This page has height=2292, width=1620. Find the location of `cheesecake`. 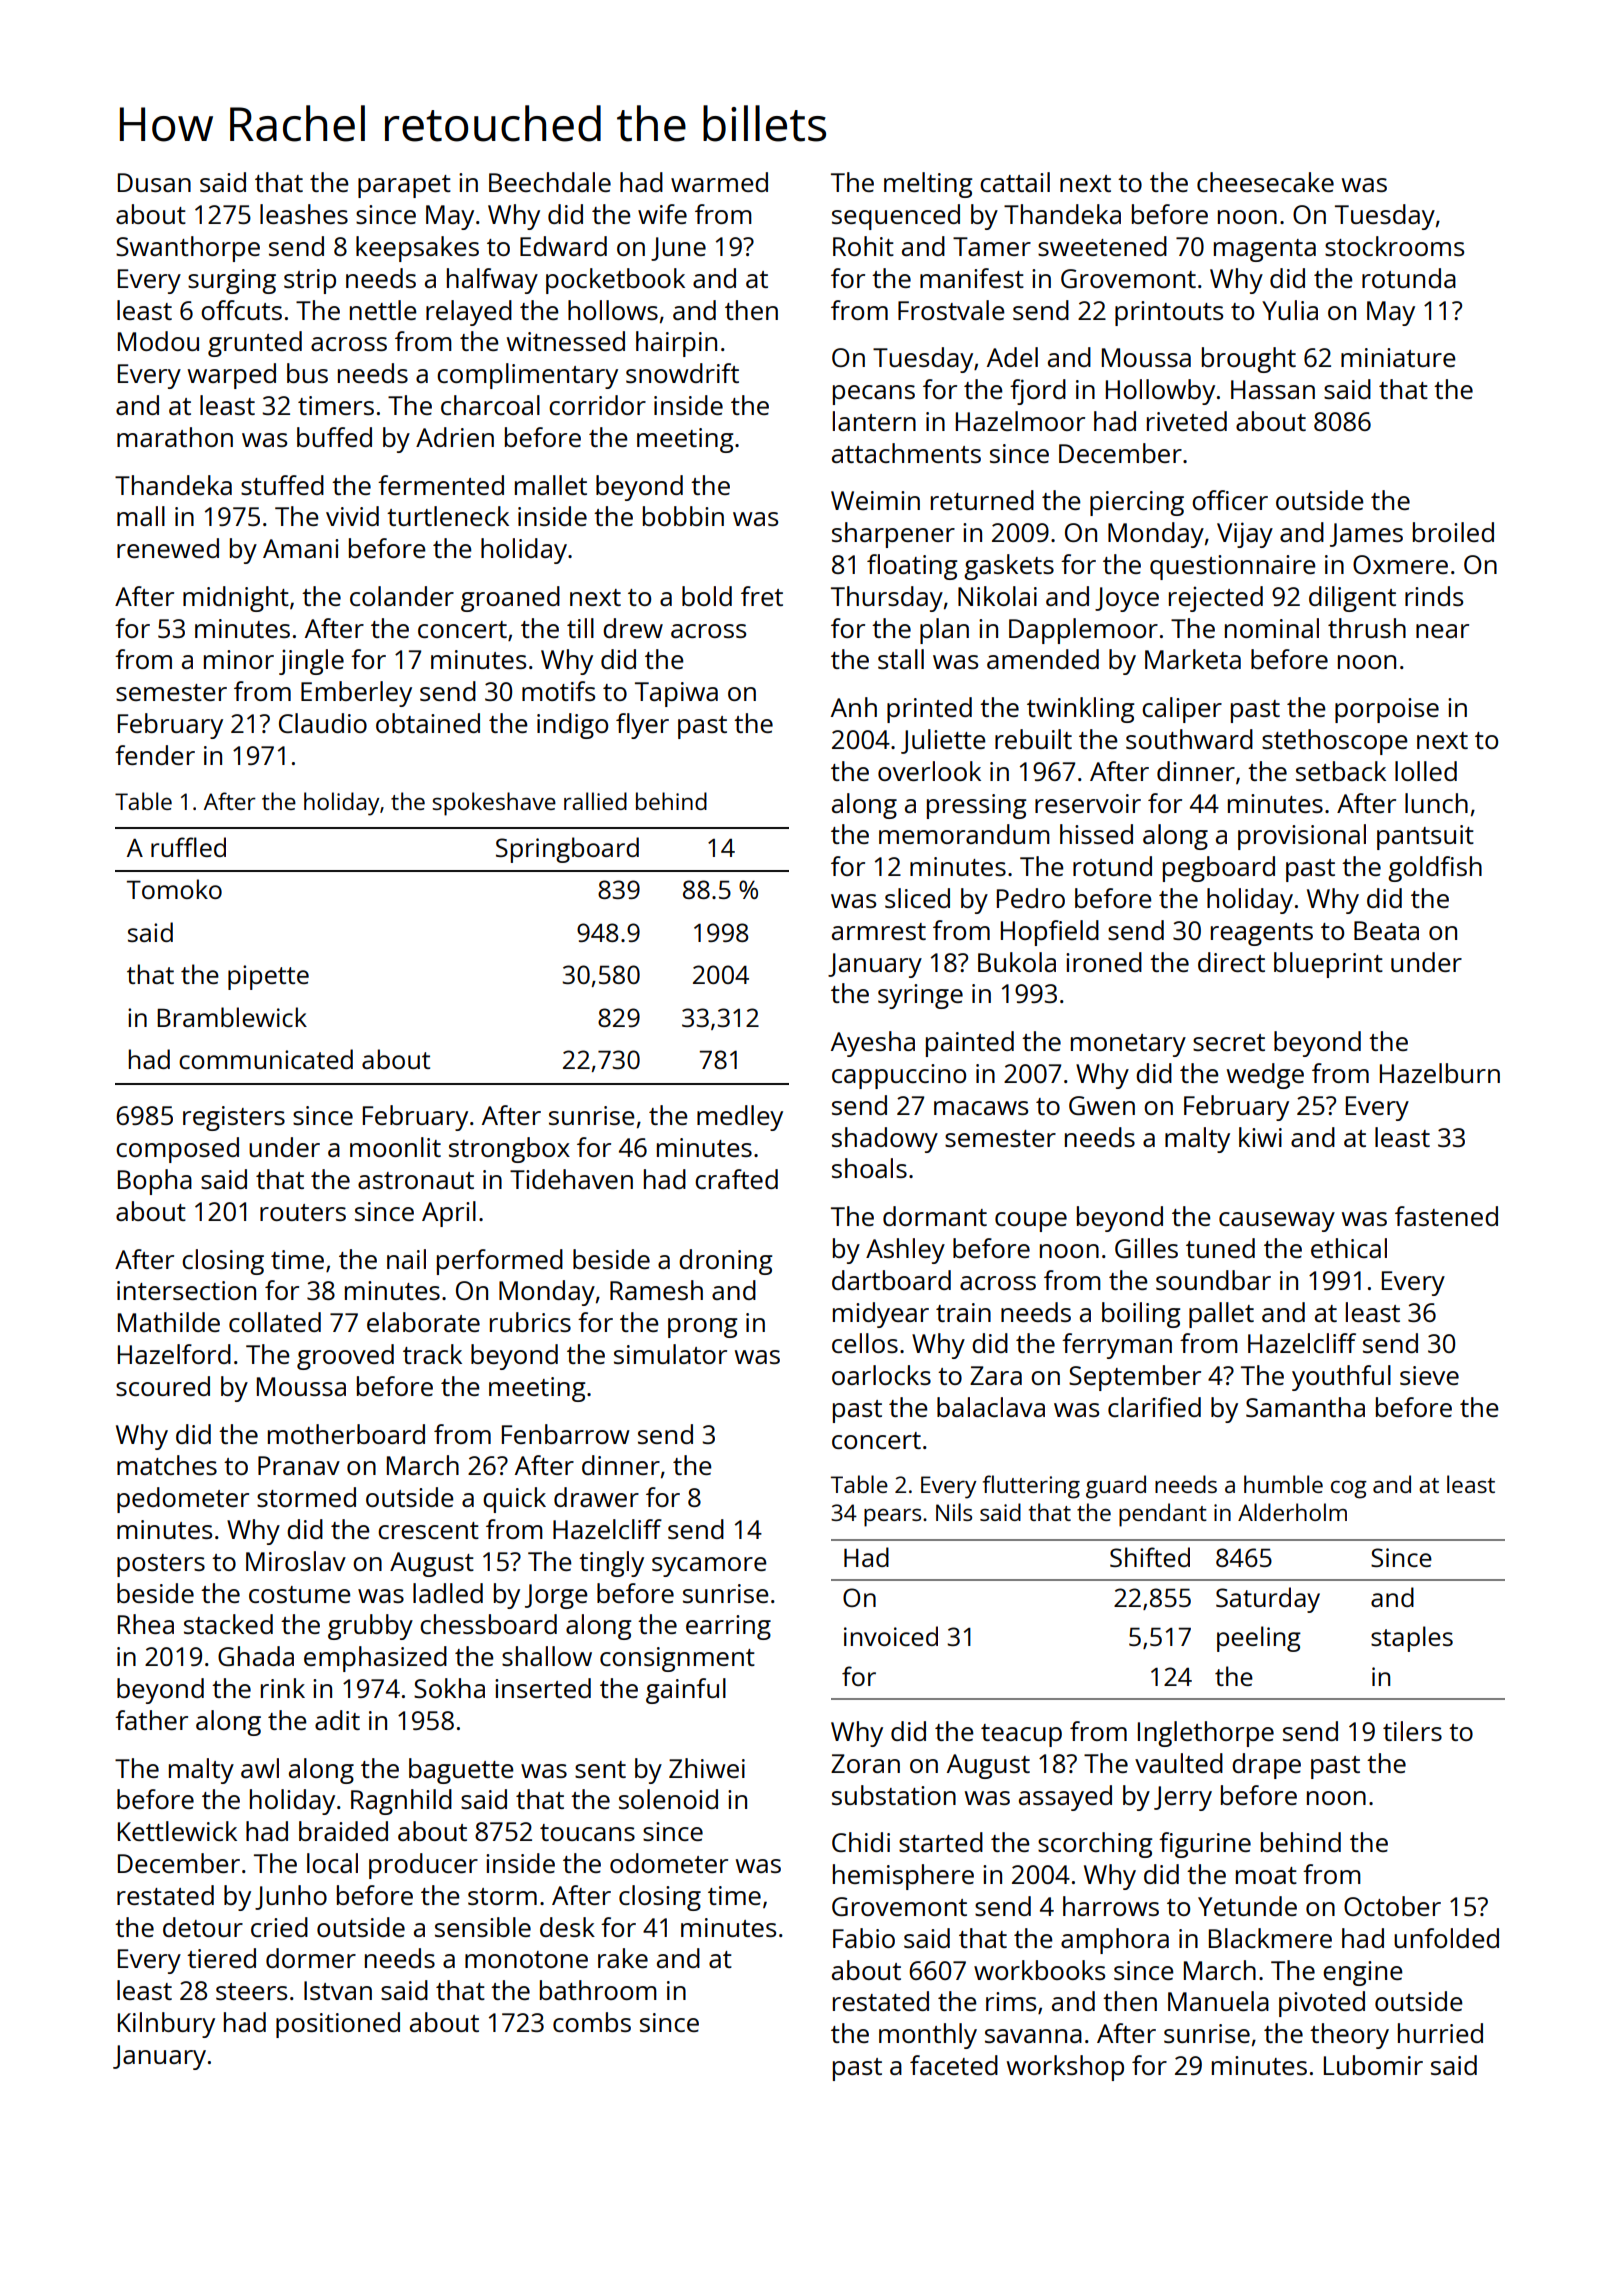

cheesecake is located at coordinates (1265, 182).
